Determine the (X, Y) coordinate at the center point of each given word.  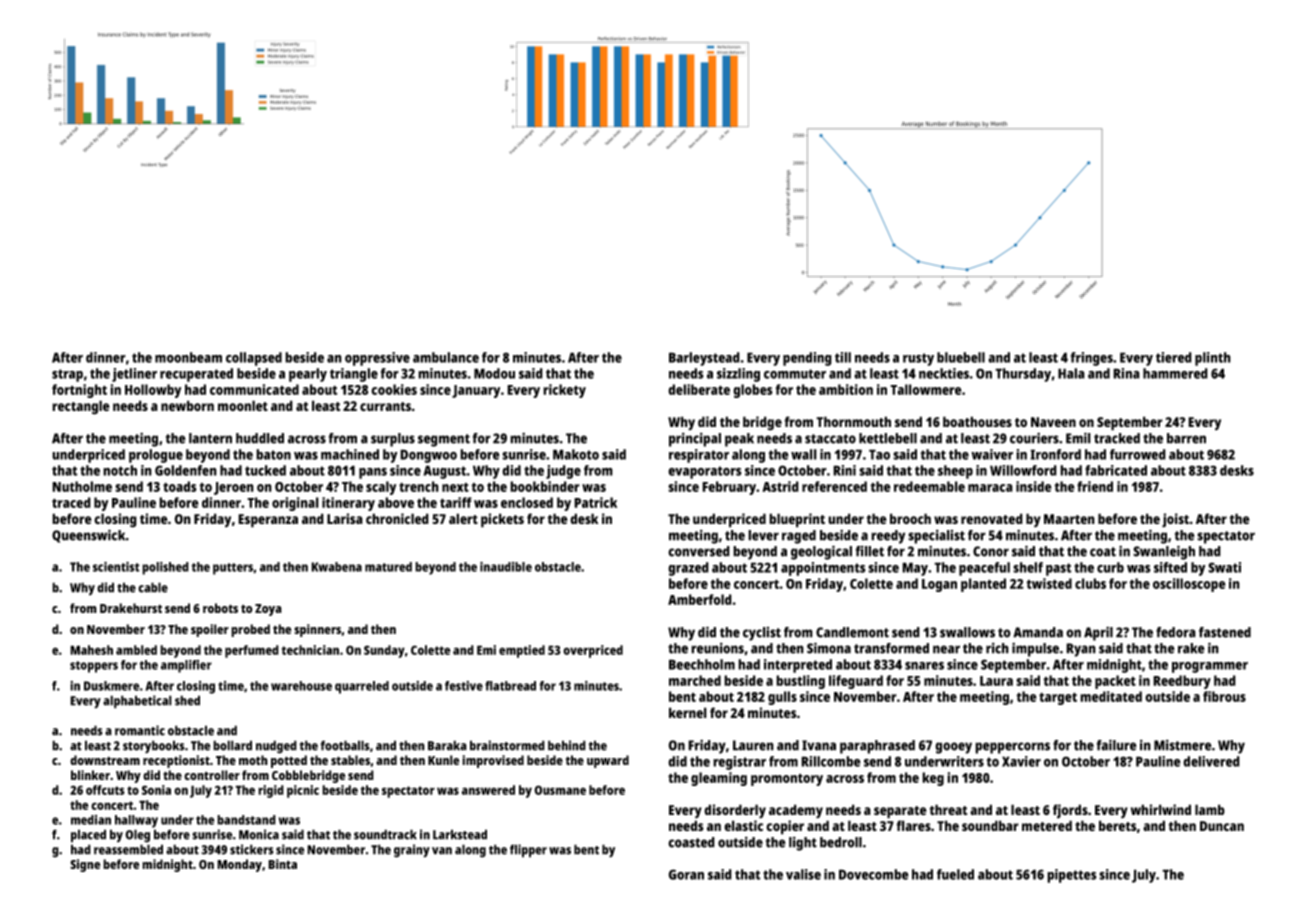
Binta (282, 864)
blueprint (797, 520)
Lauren (753, 745)
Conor (991, 551)
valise (803, 874)
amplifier (186, 666)
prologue (156, 456)
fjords (1070, 811)
